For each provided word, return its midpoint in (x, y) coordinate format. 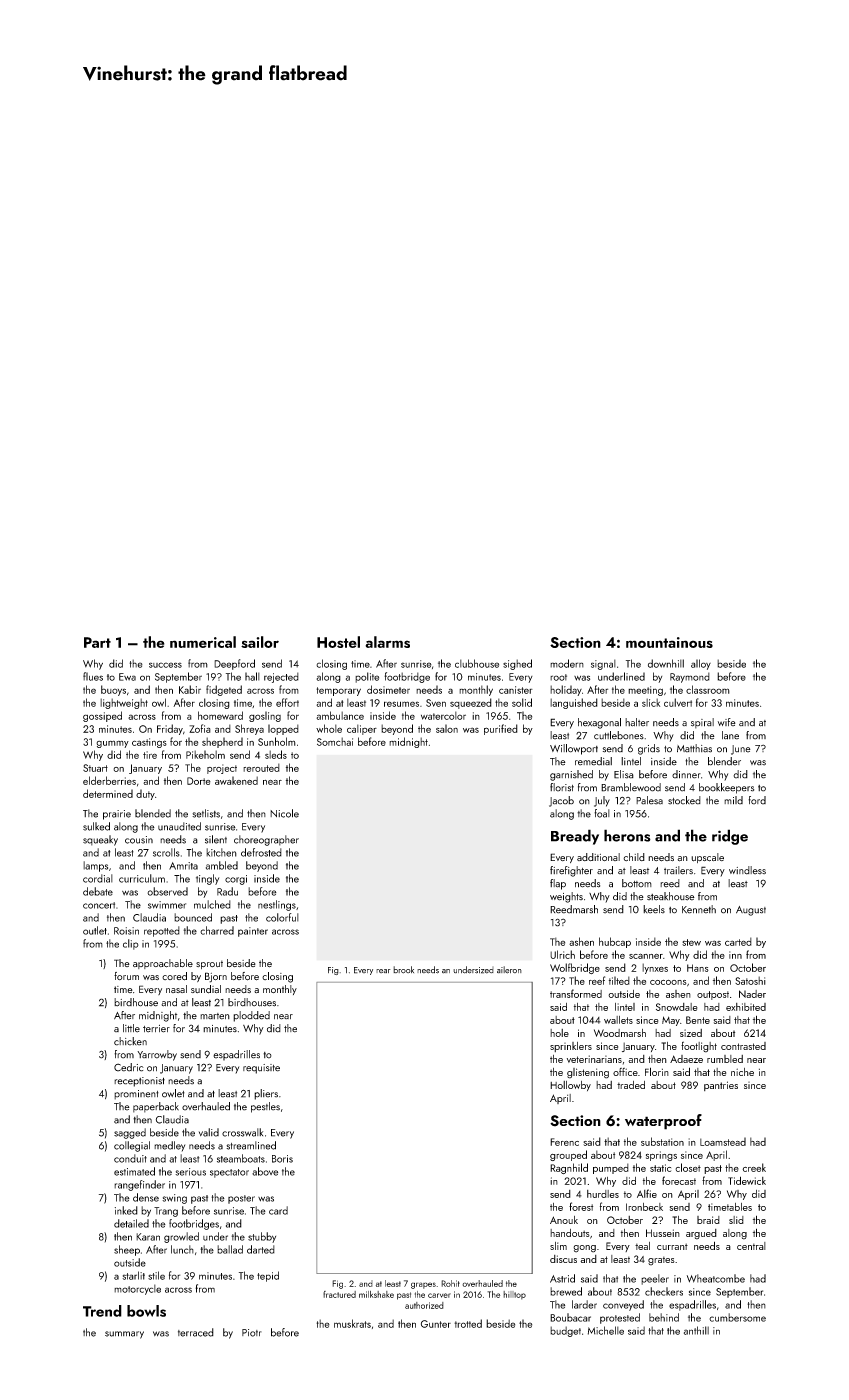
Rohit (450, 1283)
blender (724, 761)
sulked (96, 826)
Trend (102, 1311)
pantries (721, 1086)
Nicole (284, 813)
